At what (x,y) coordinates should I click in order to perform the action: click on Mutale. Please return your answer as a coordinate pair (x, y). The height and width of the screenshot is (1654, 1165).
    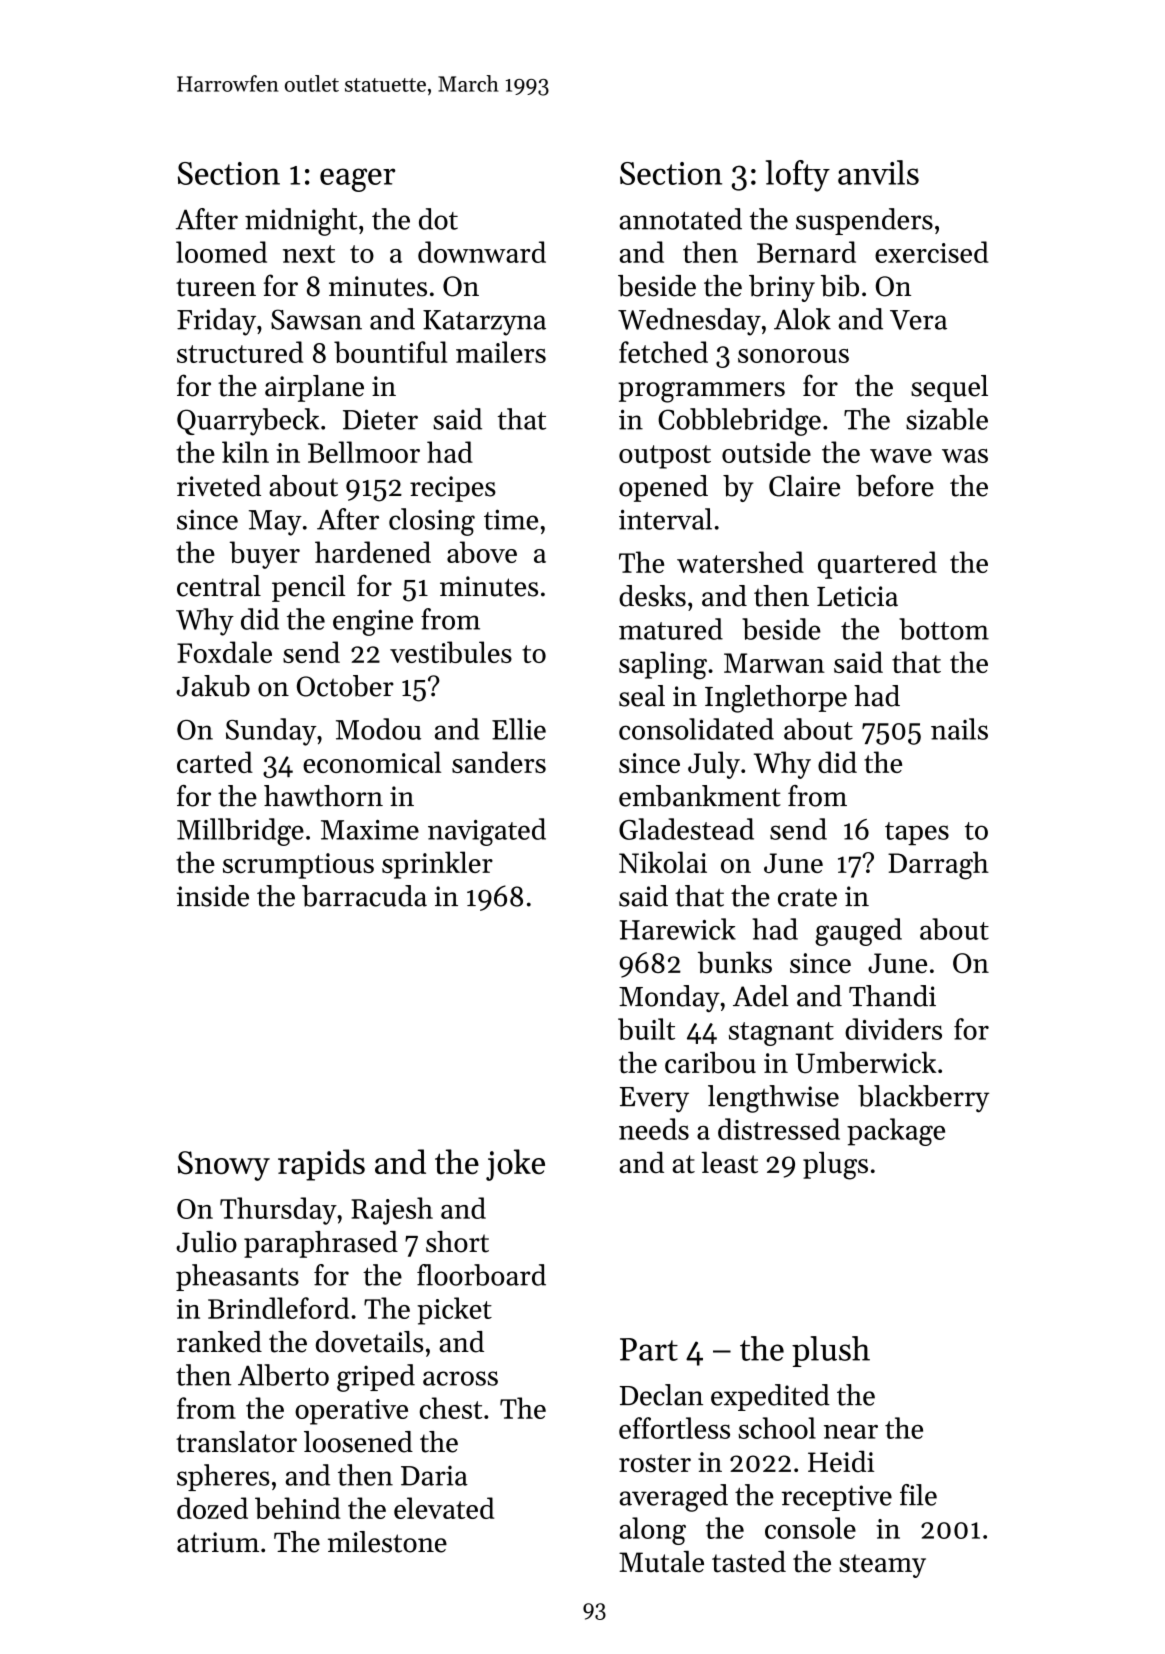
    Looking at the image, I should click on (661, 1562).
